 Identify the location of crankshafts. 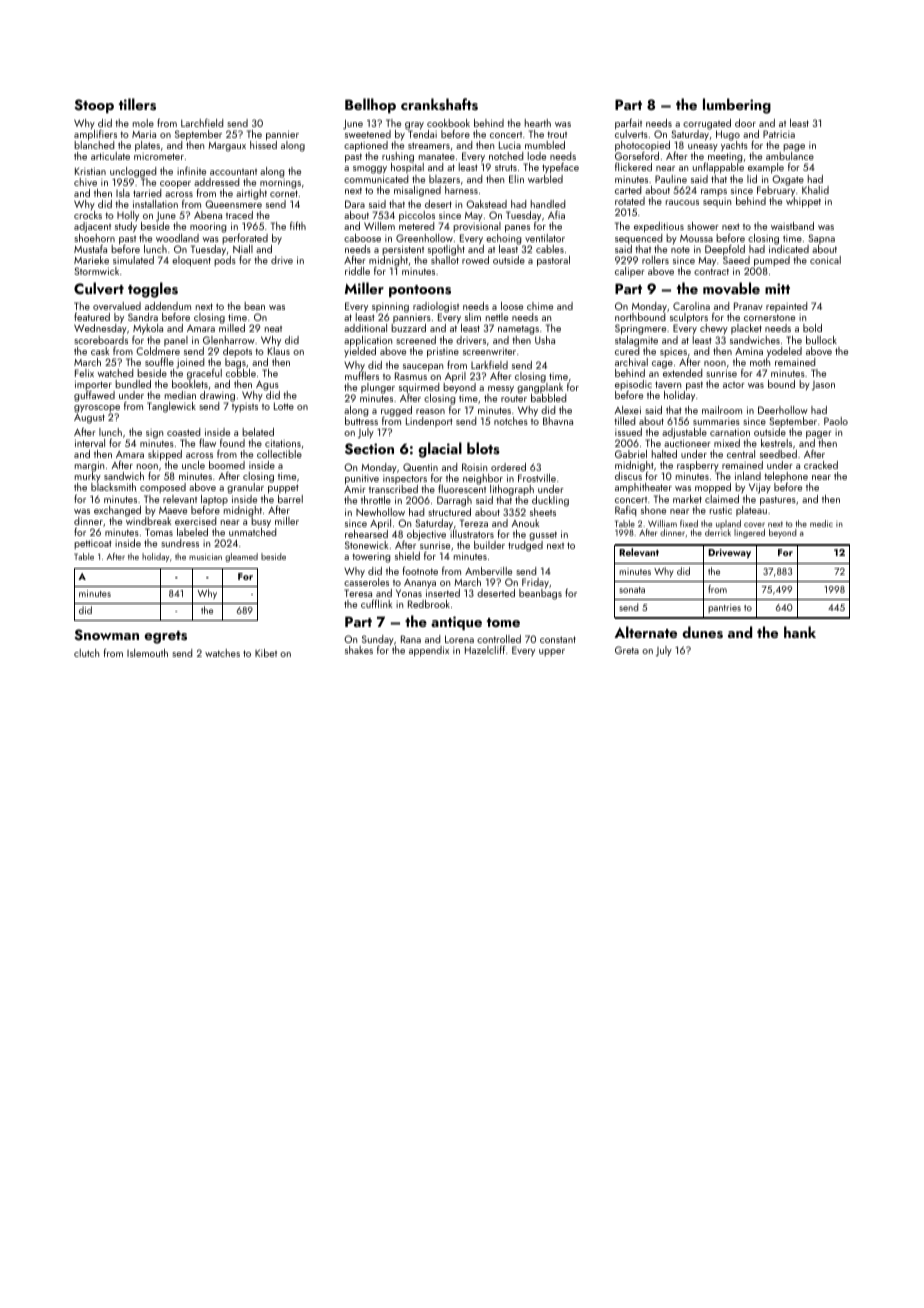
(439, 104).
